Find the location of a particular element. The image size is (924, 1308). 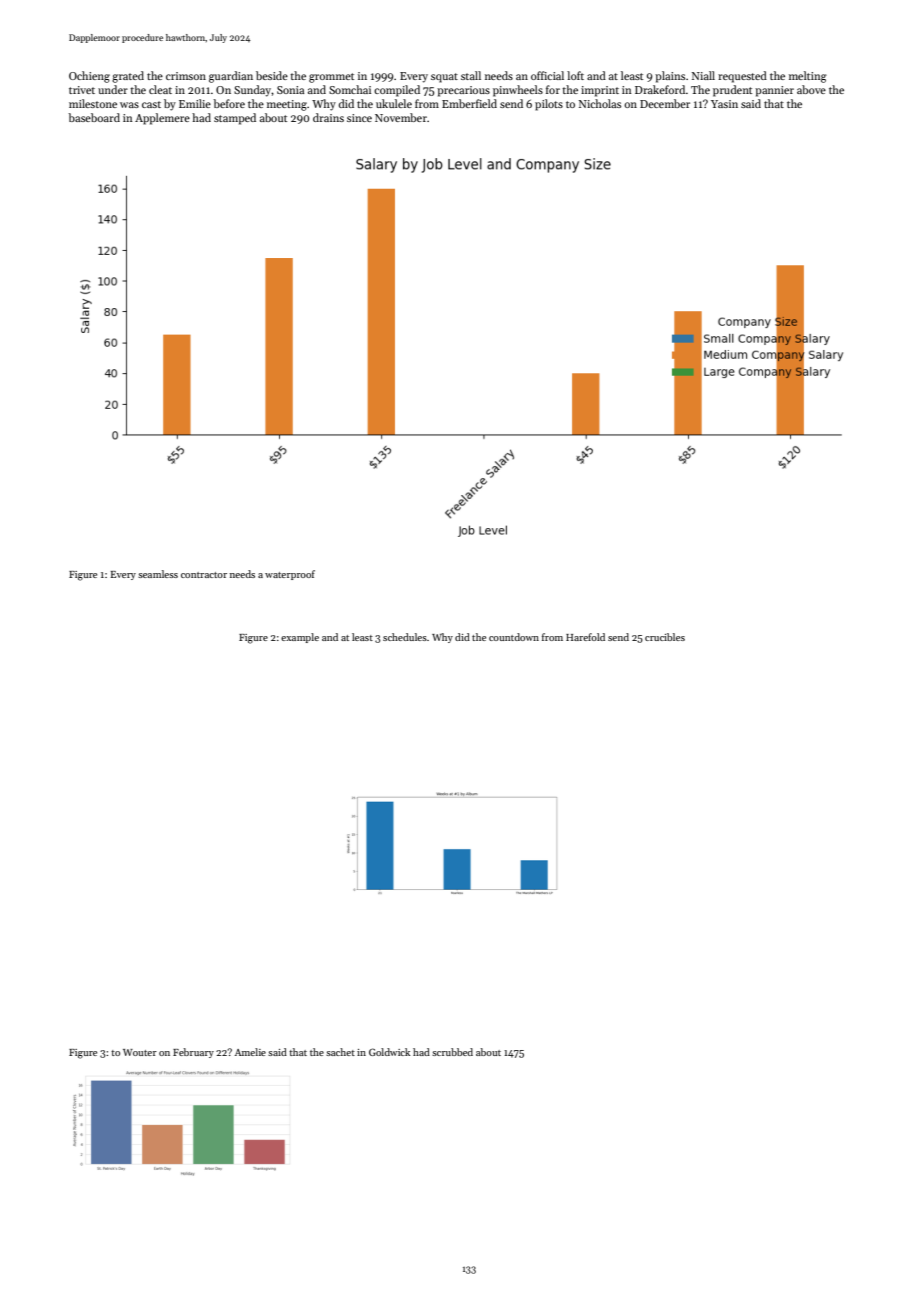

stamped is located at coordinates (235, 119).
